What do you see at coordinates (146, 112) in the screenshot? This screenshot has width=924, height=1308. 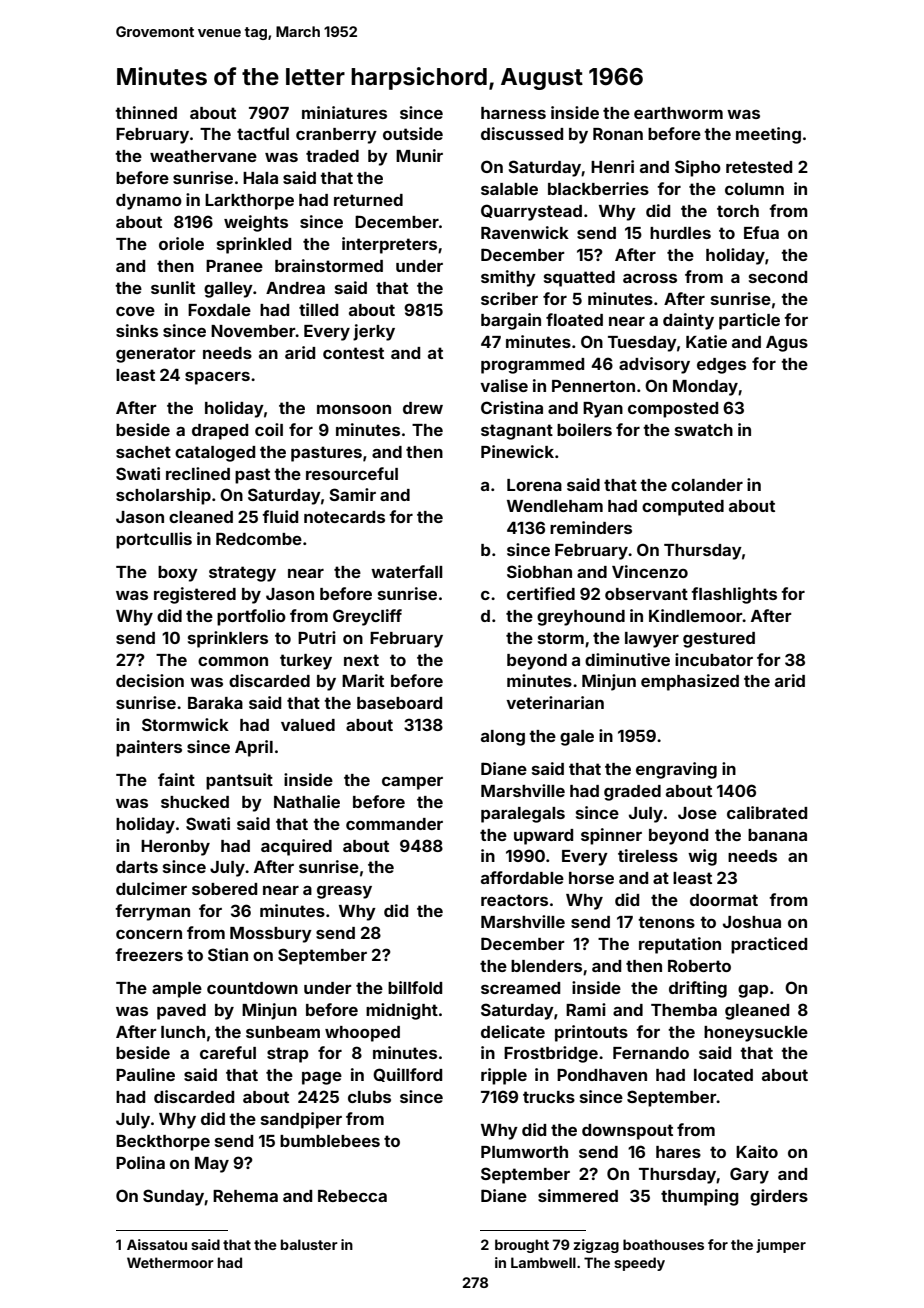 I see `thinned` at bounding box center [146, 112].
